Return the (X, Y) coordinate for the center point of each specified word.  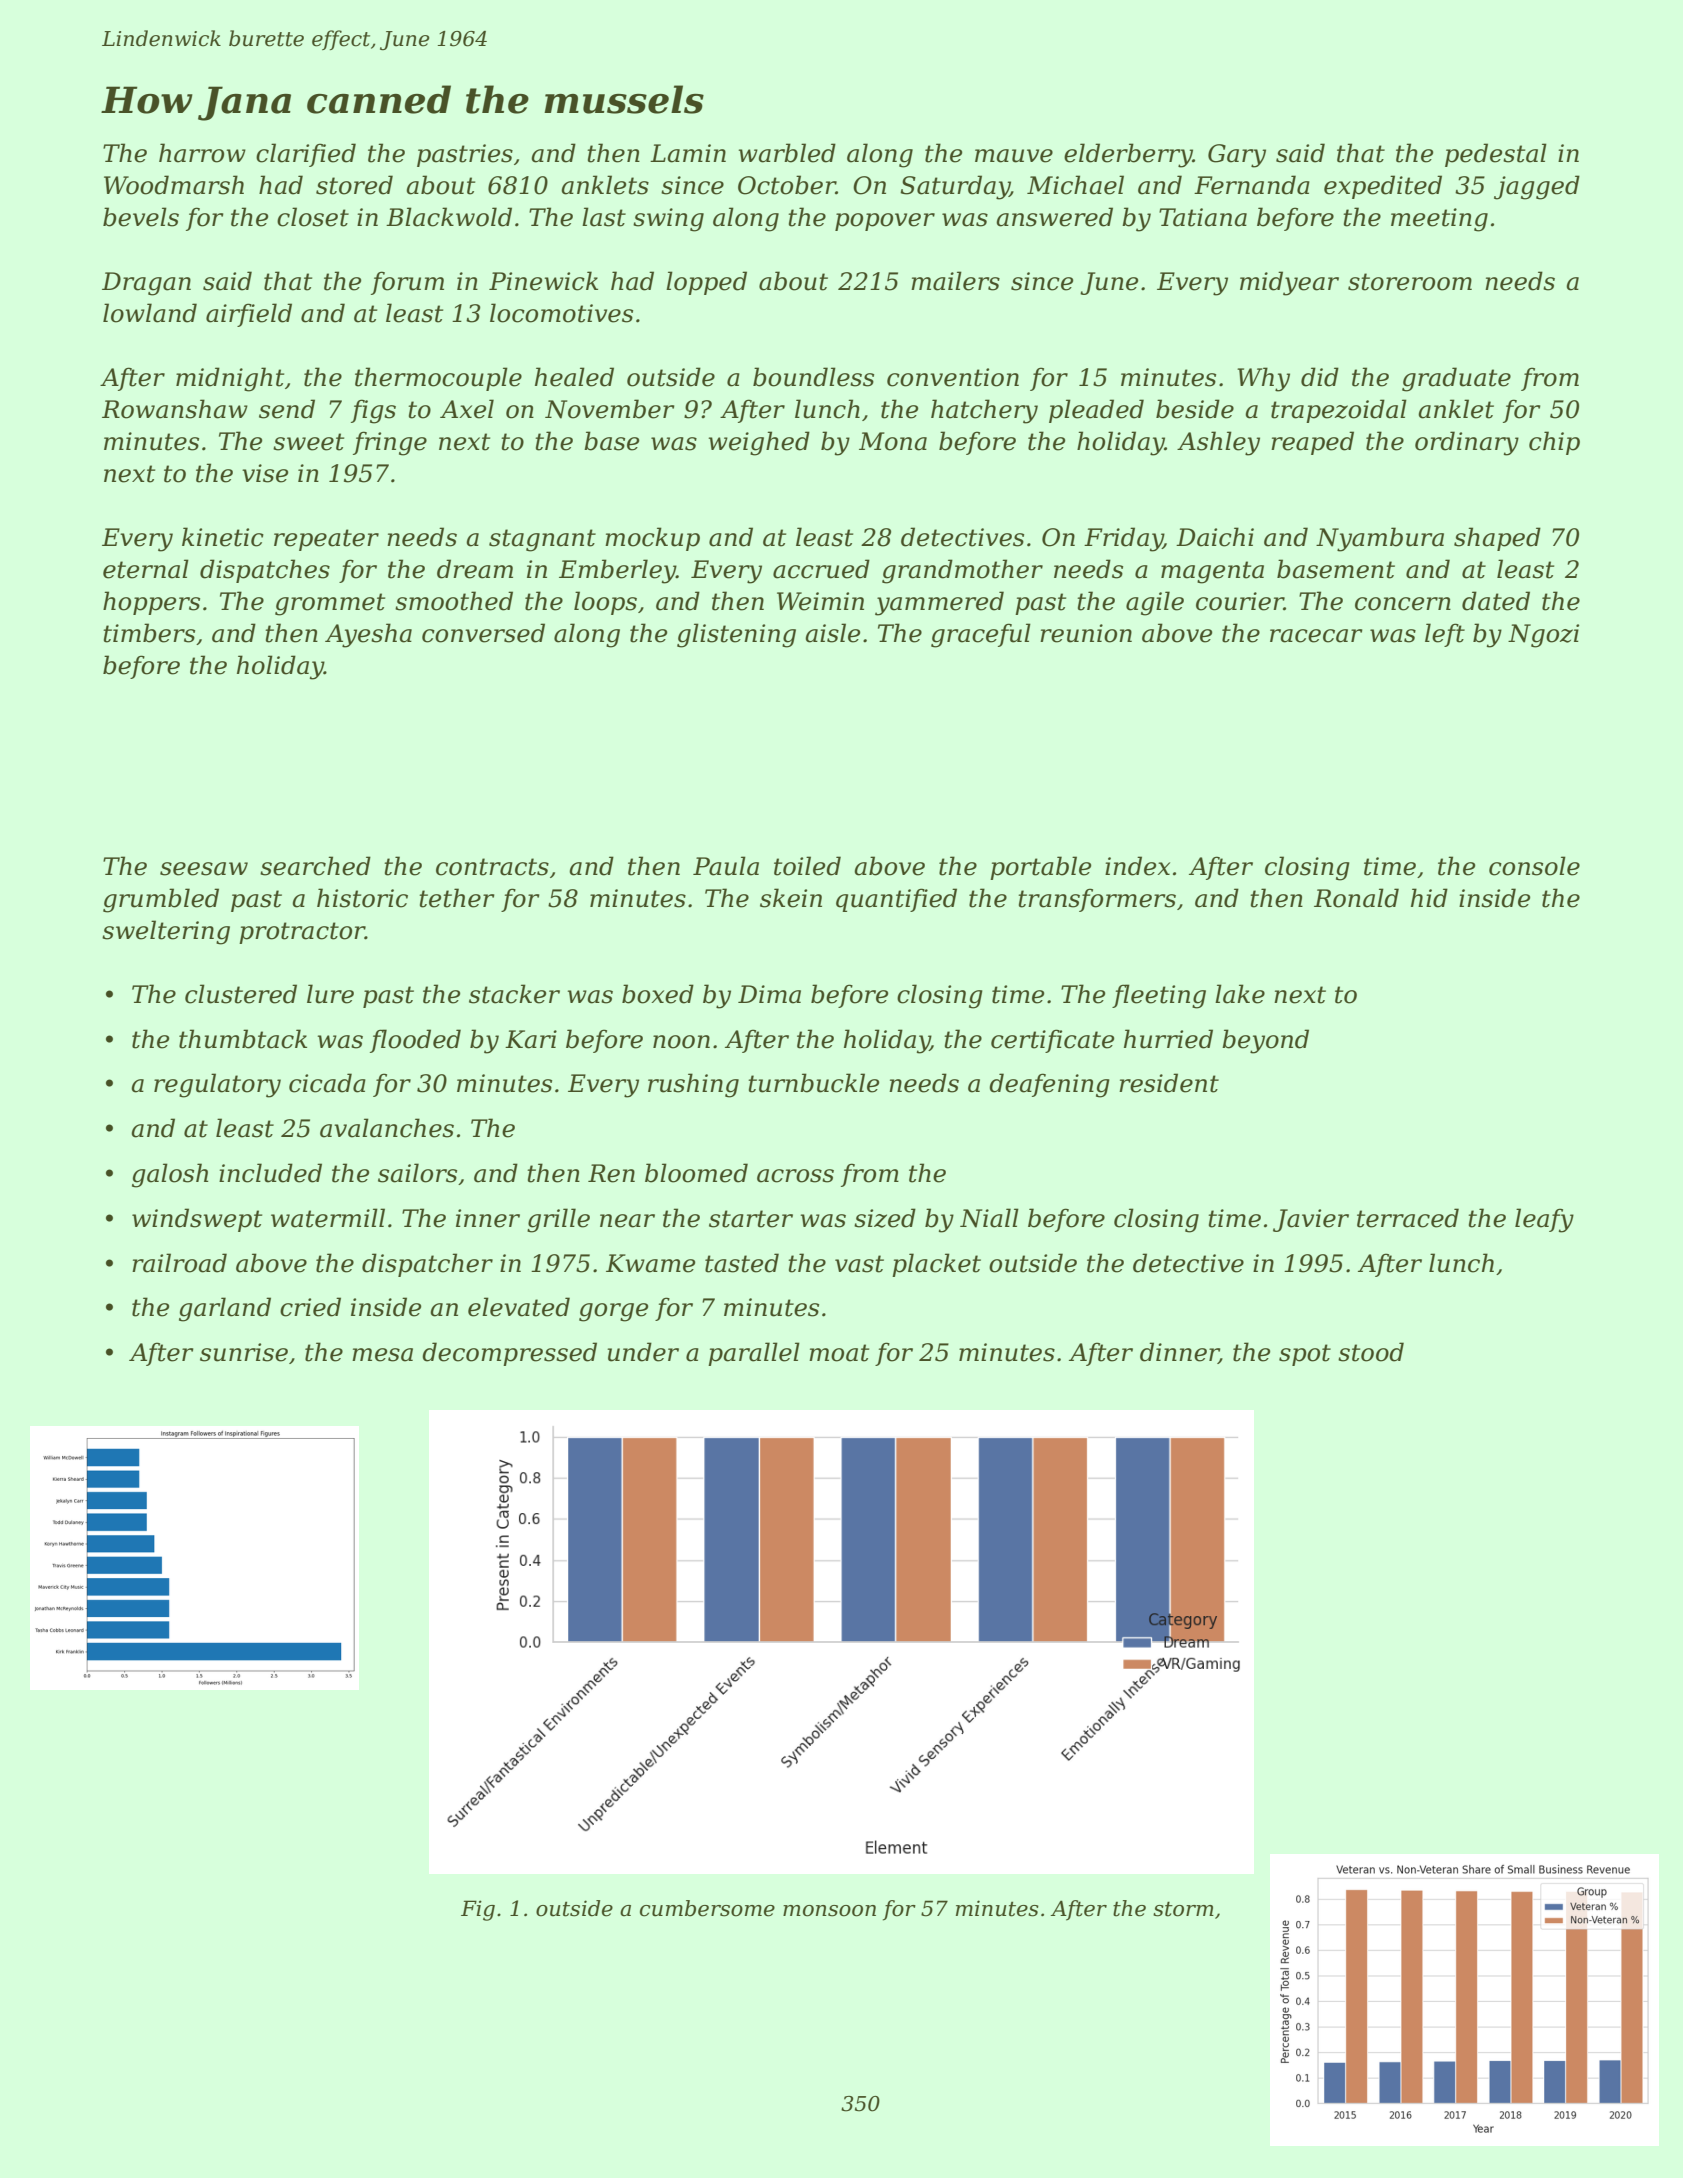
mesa (382, 1355)
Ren (611, 1173)
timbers (149, 633)
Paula (726, 866)
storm (1183, 1909)
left (1445, 635)
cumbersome (707, 1908)
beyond (1265, 1041)
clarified (306, 155)
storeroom (1410, 282)
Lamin (688, 153)
